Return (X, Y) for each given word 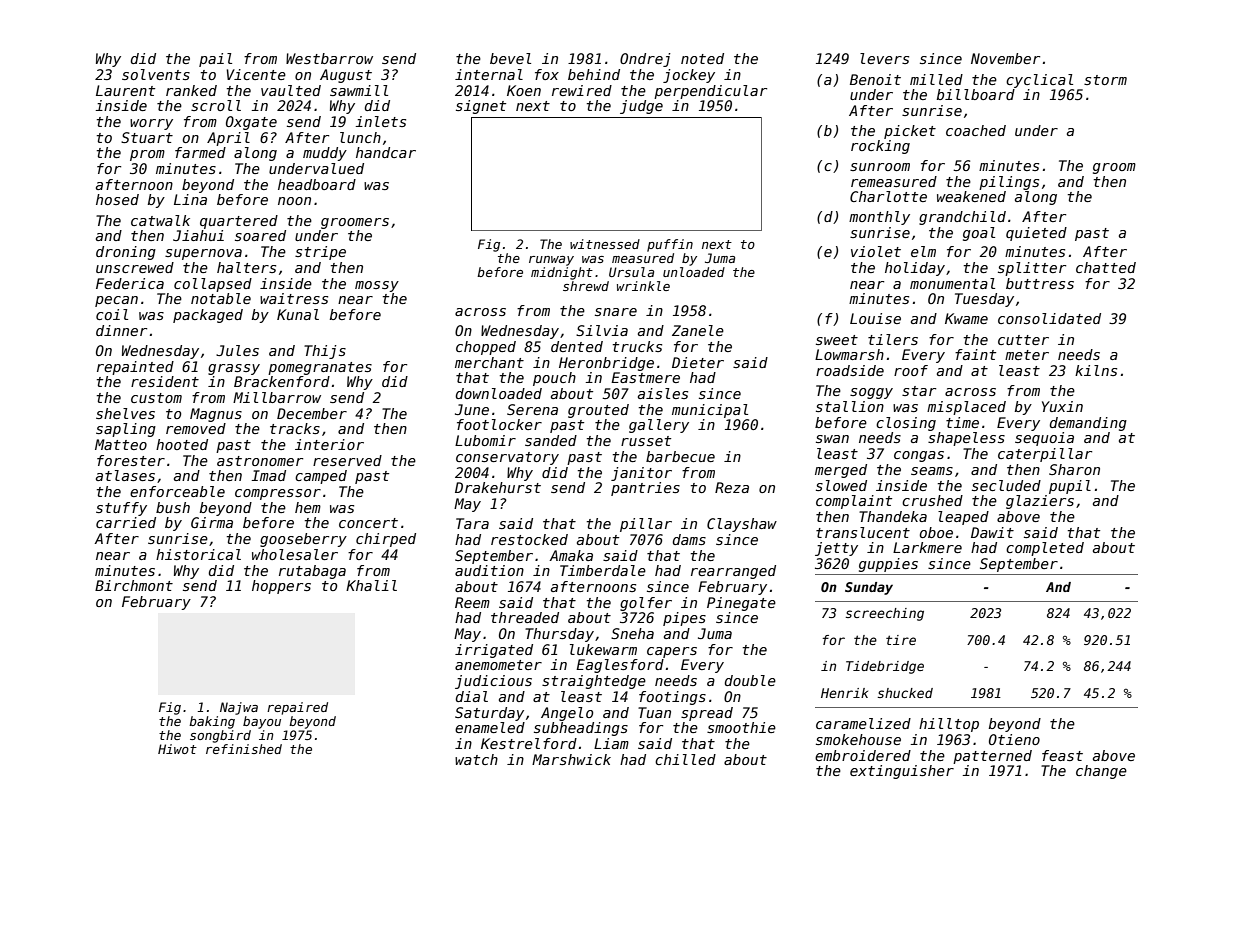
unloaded (694, 272)
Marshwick (571, 759)
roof (911, 370)
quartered (239, 222)
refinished (244, 749)
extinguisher (902, 772)
